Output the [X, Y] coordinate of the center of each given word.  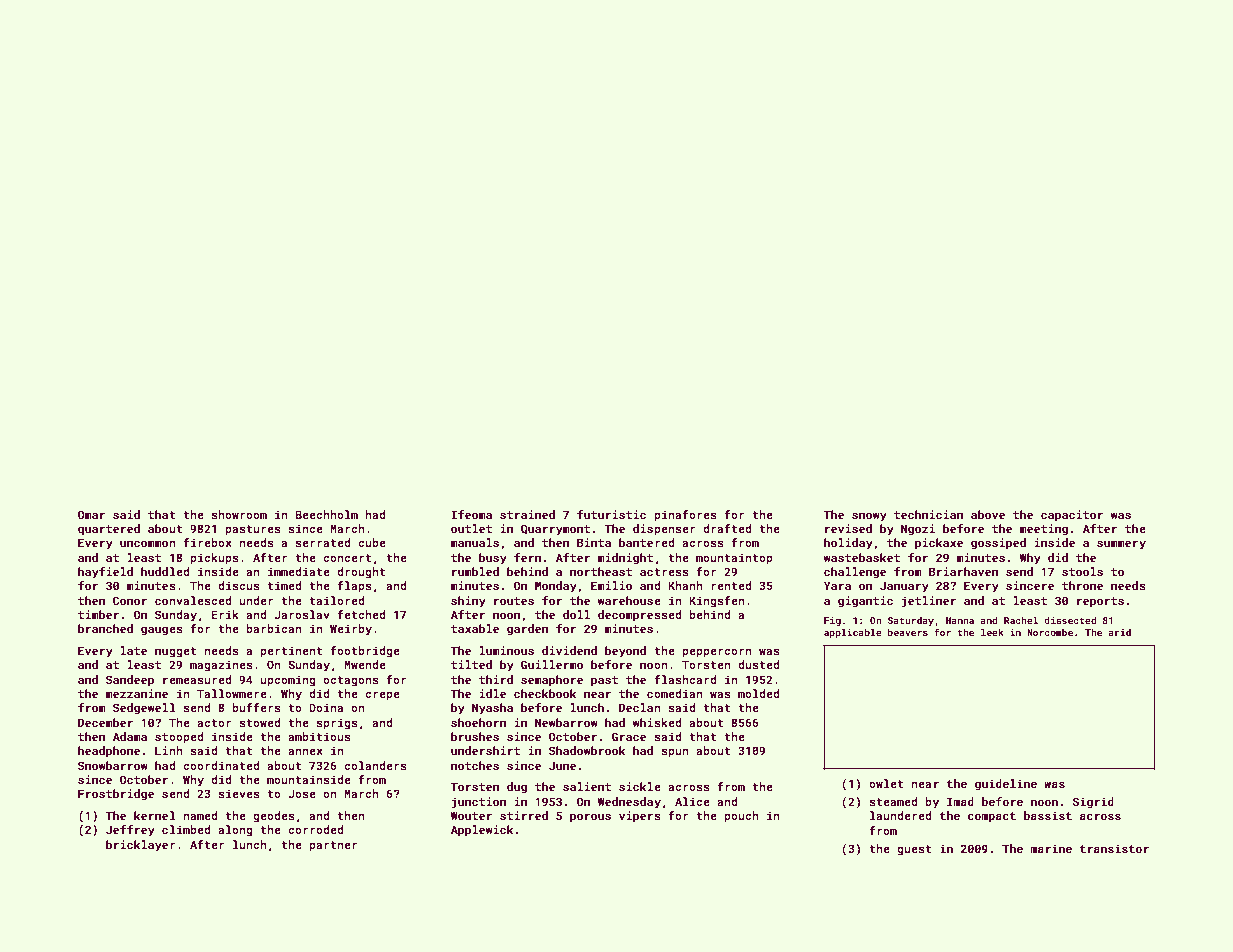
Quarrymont [555, 530]
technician [928, 514]
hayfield [105, 573]
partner [333, 846]
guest [914, 850]
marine [1051, 848]
